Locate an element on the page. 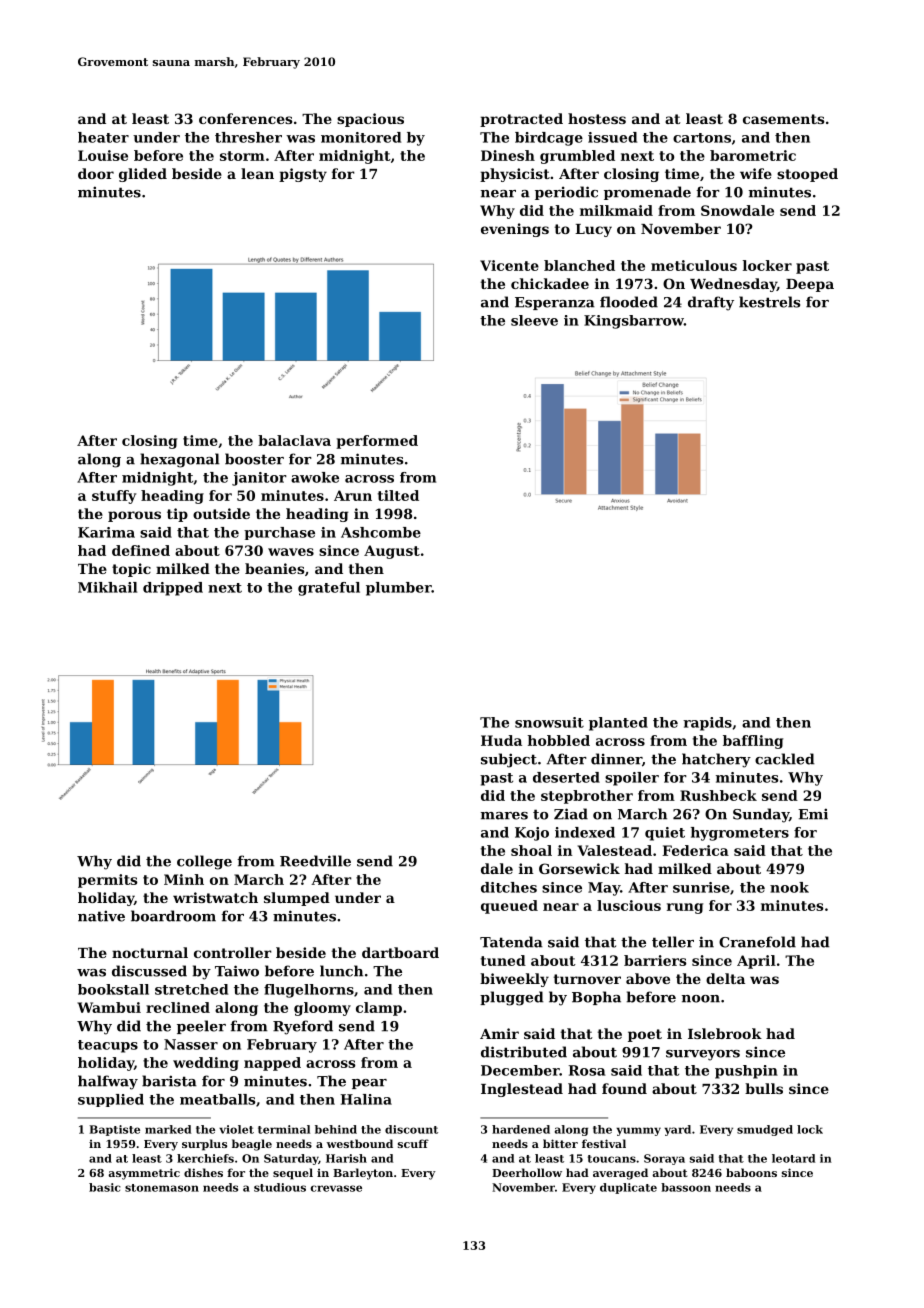  Huda is located at coordinates (501, 740).
